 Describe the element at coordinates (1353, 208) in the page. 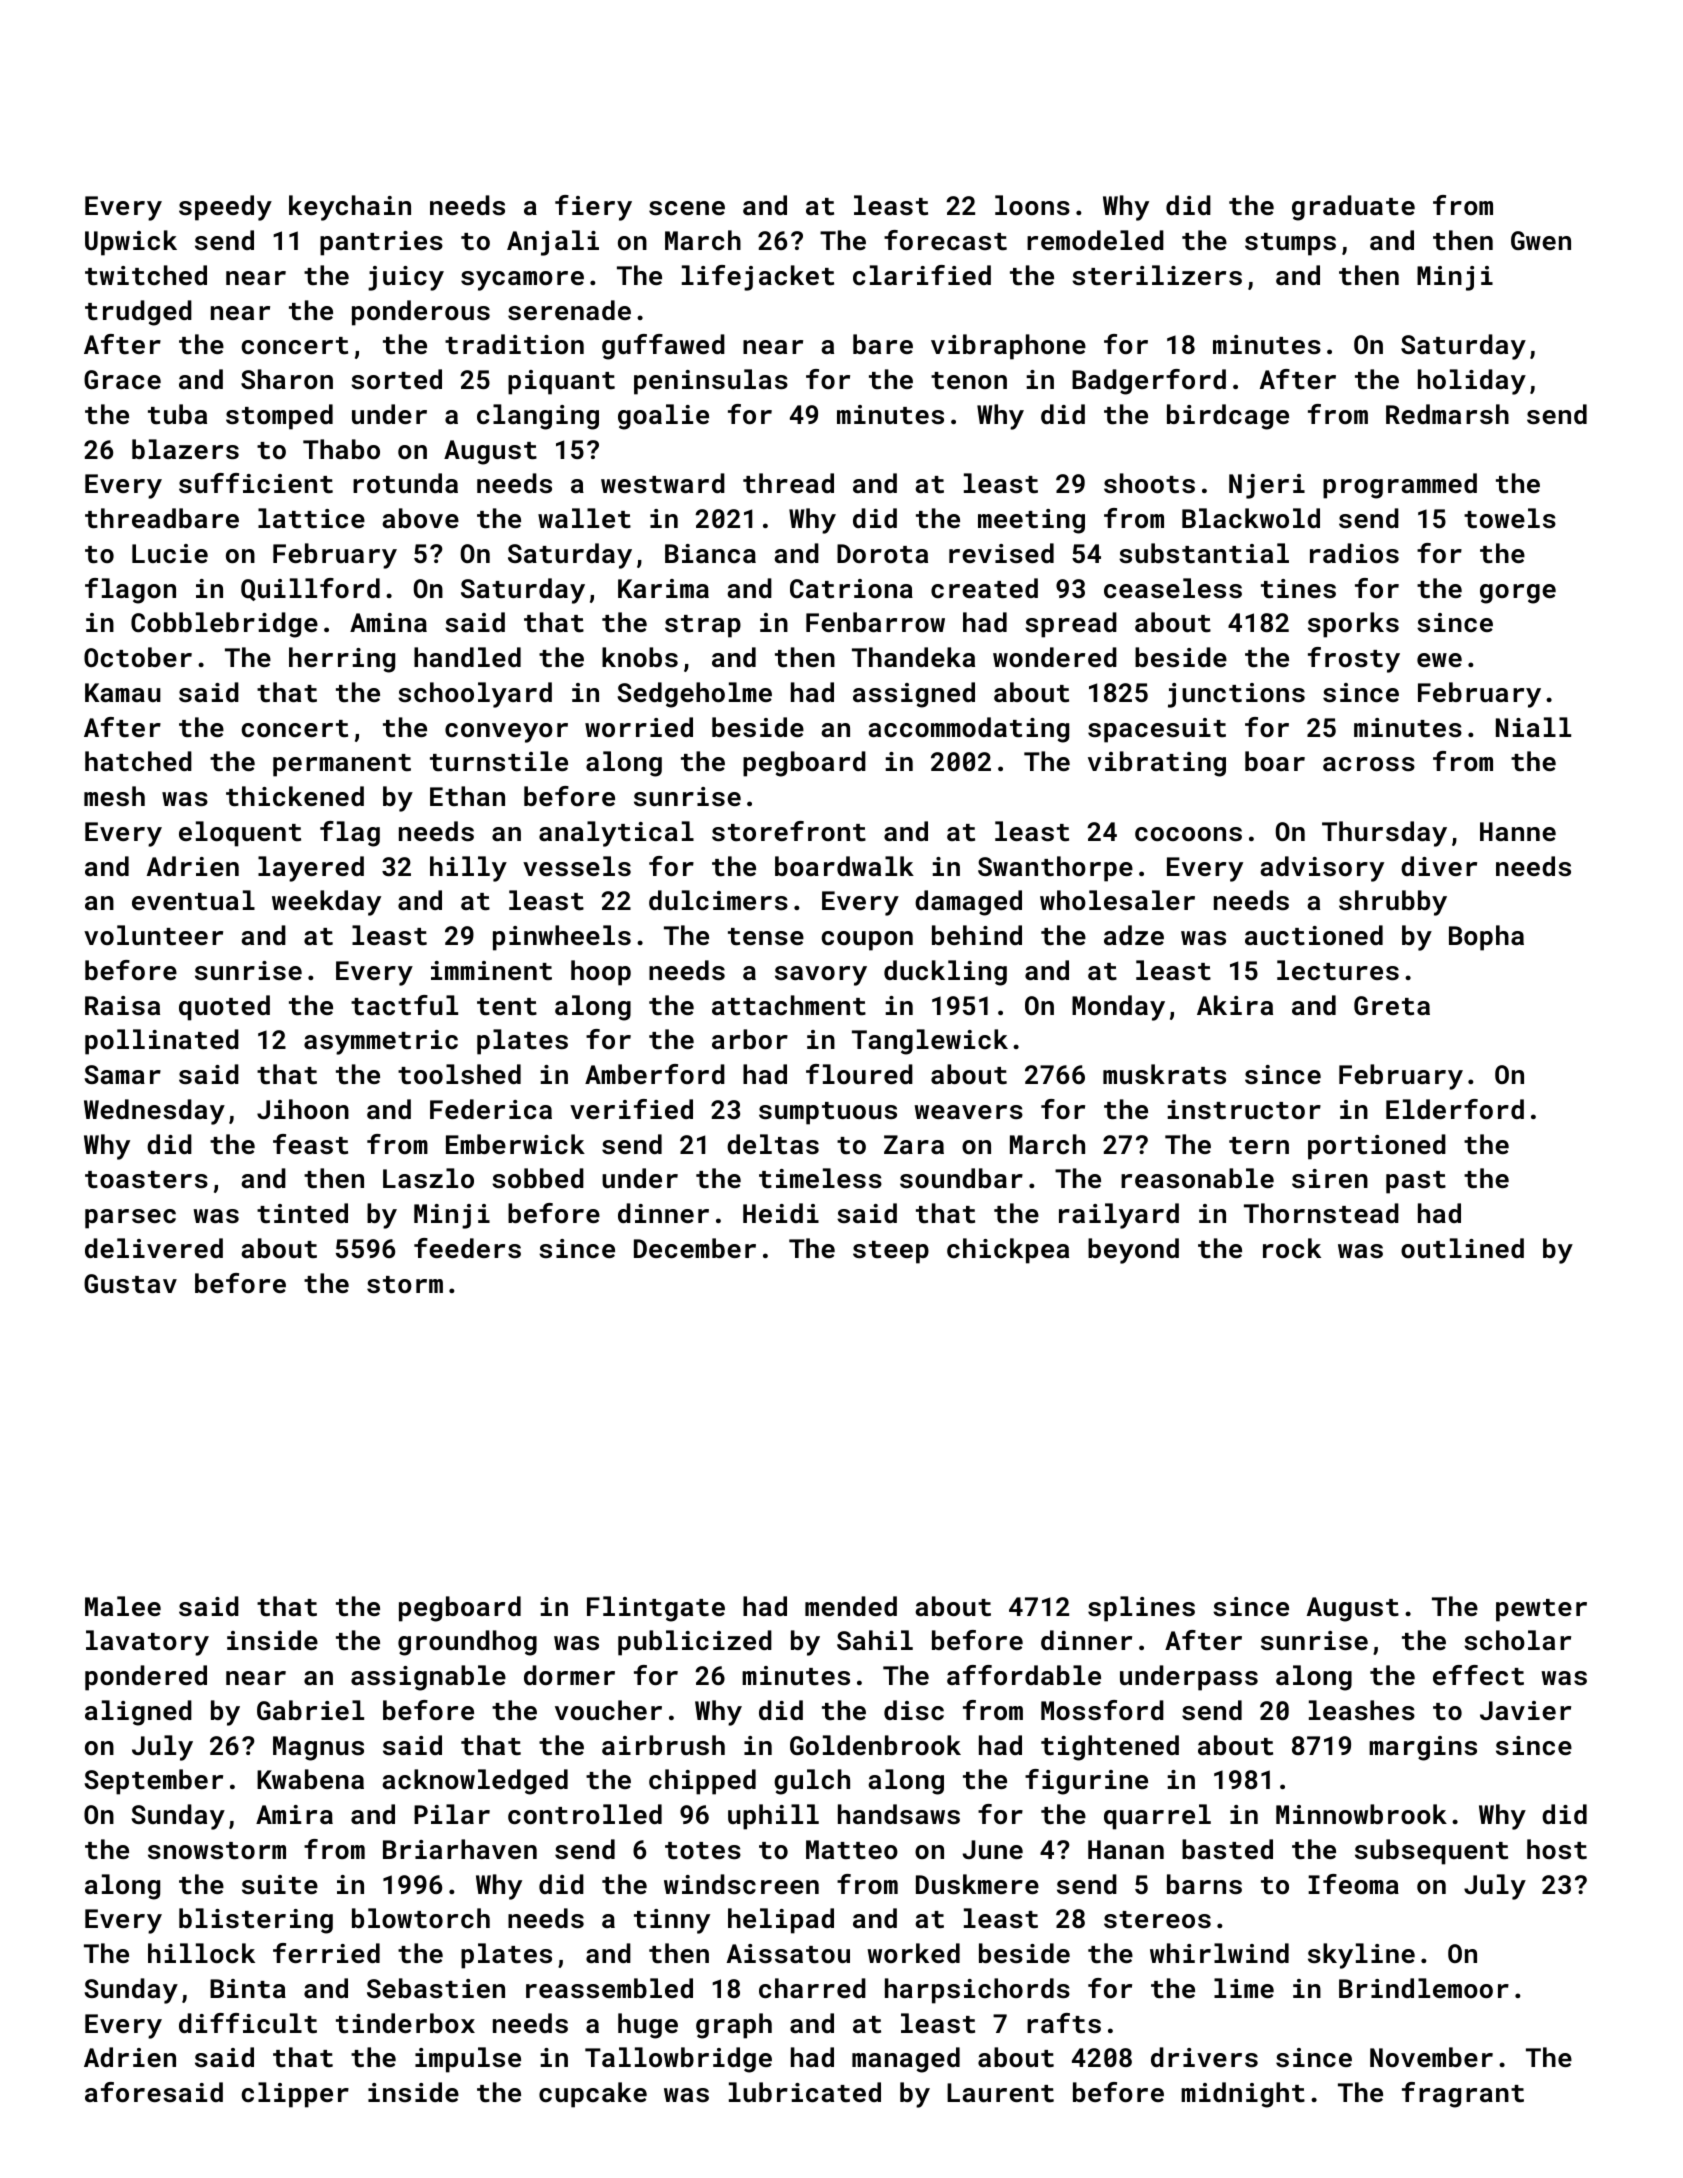

I see `graduate` at that location.
